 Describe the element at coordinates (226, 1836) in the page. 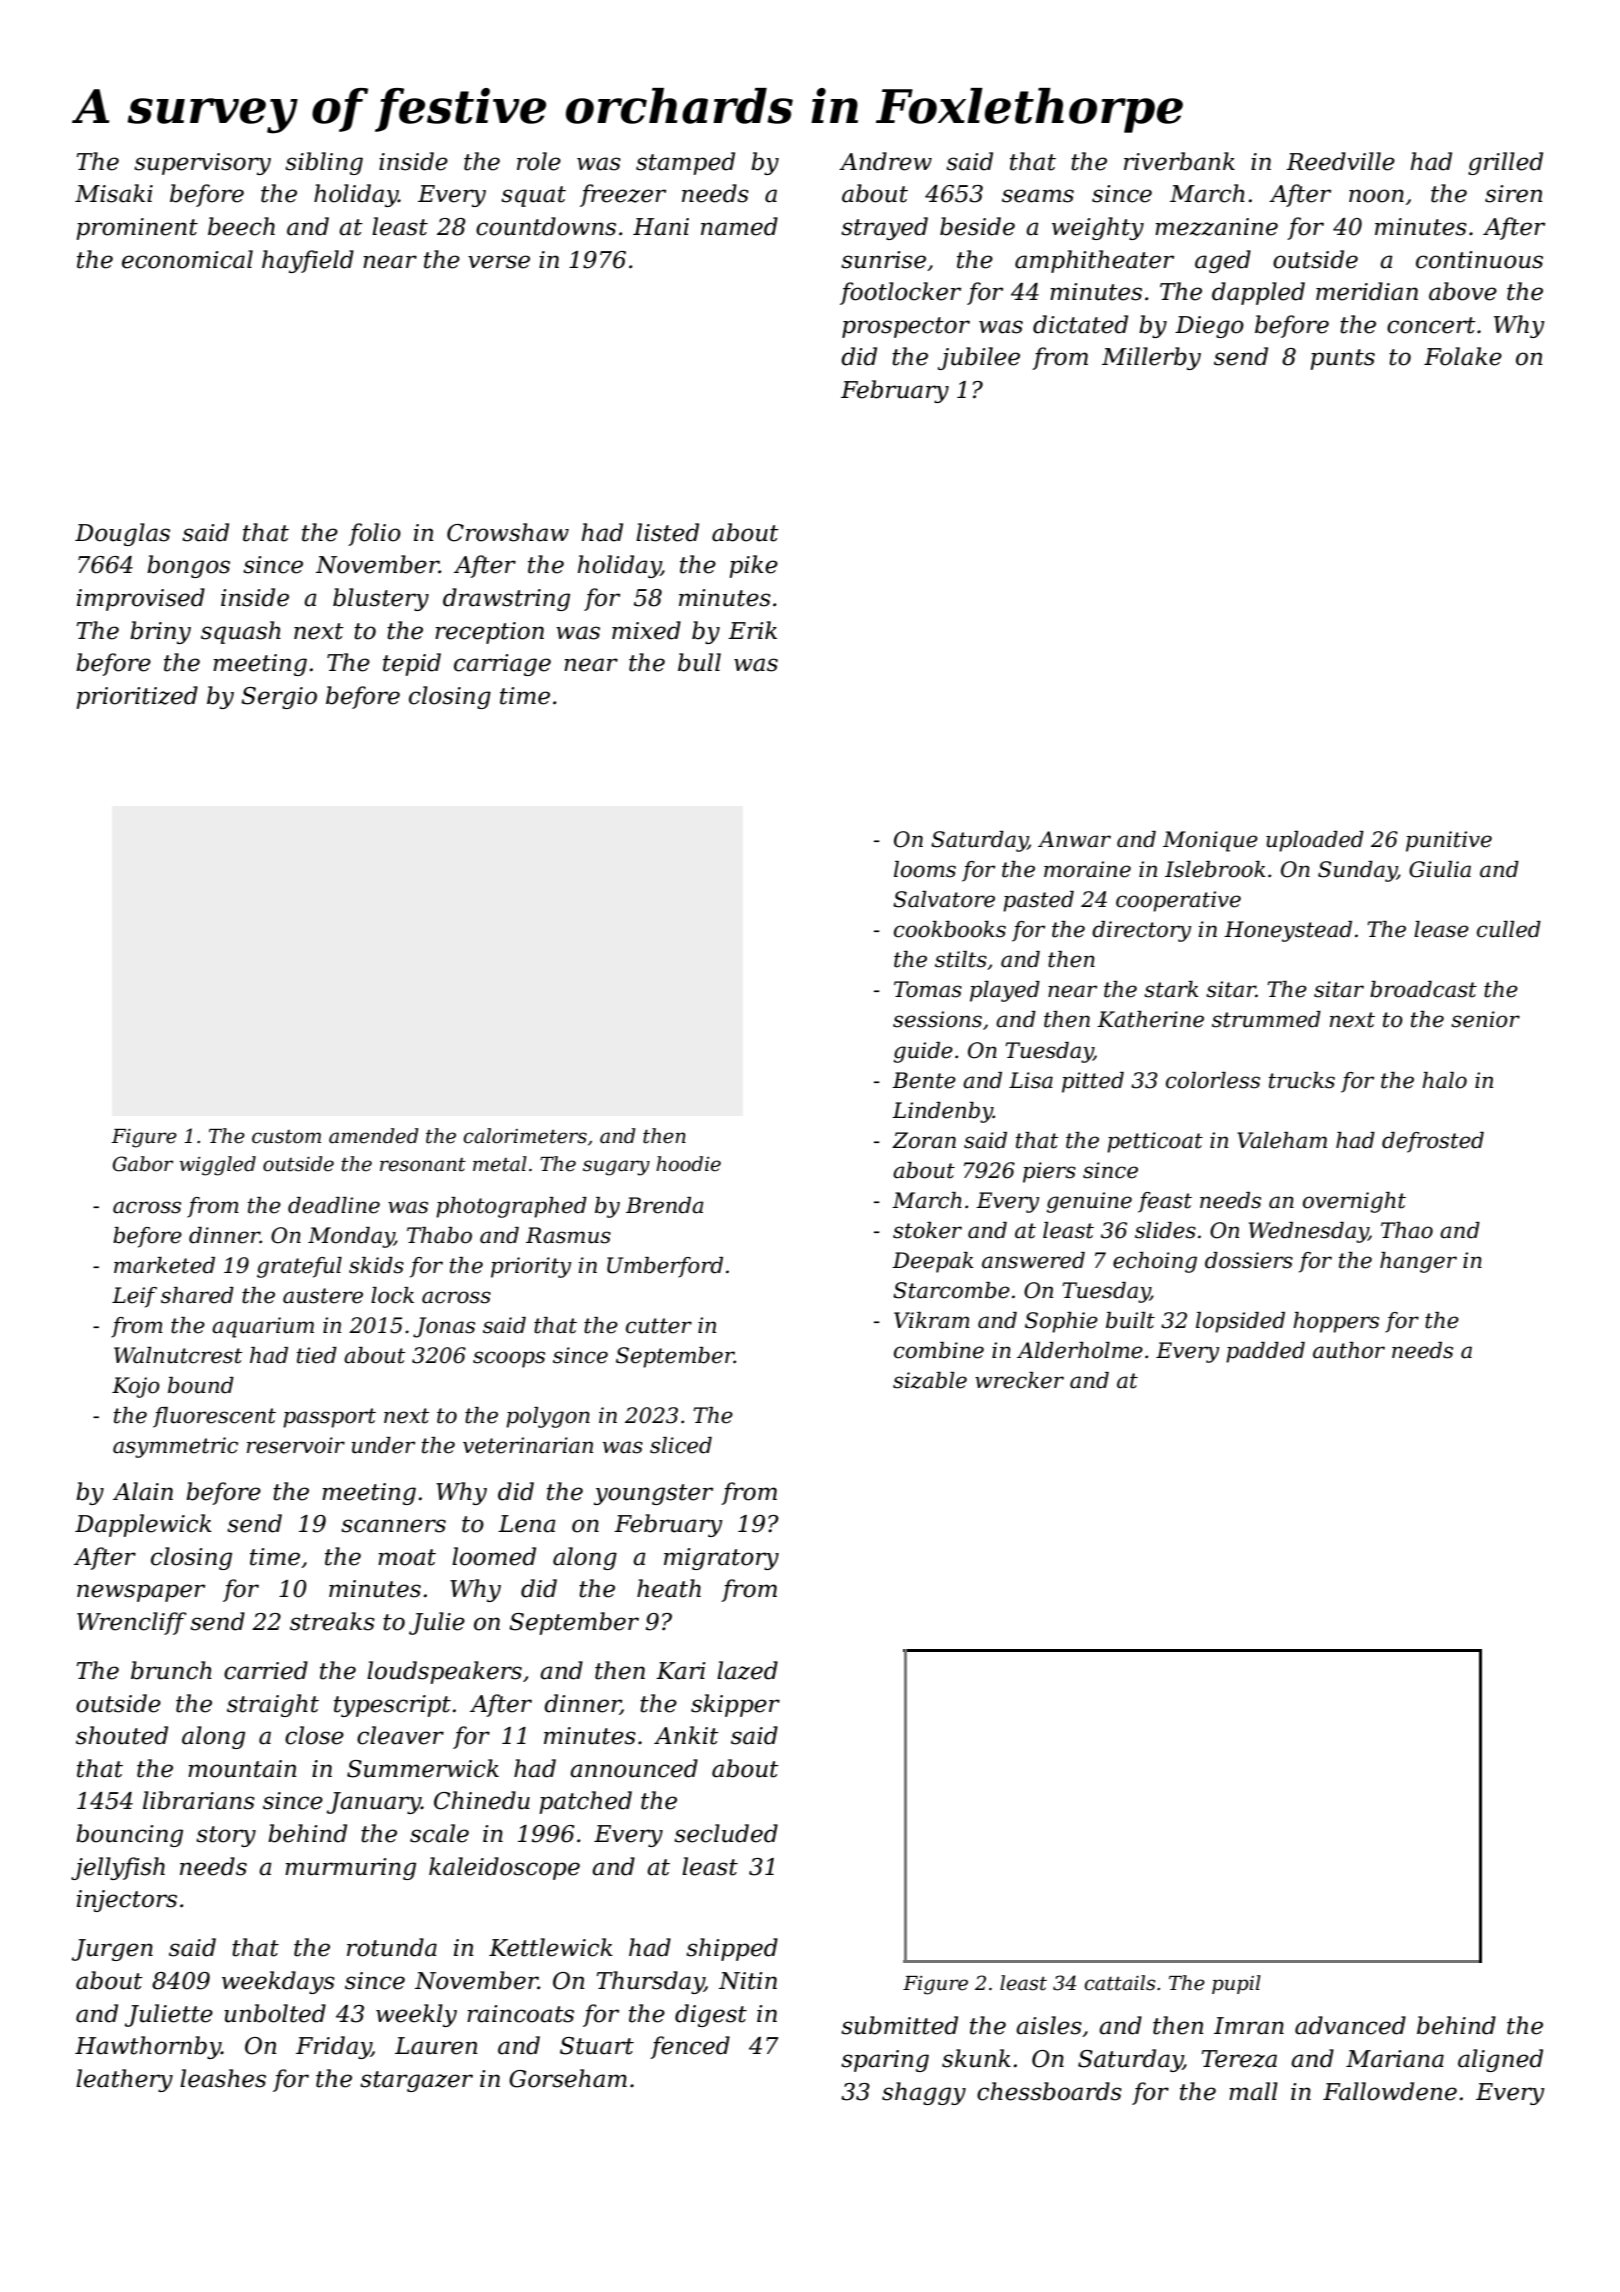

I see `story` at that location.
